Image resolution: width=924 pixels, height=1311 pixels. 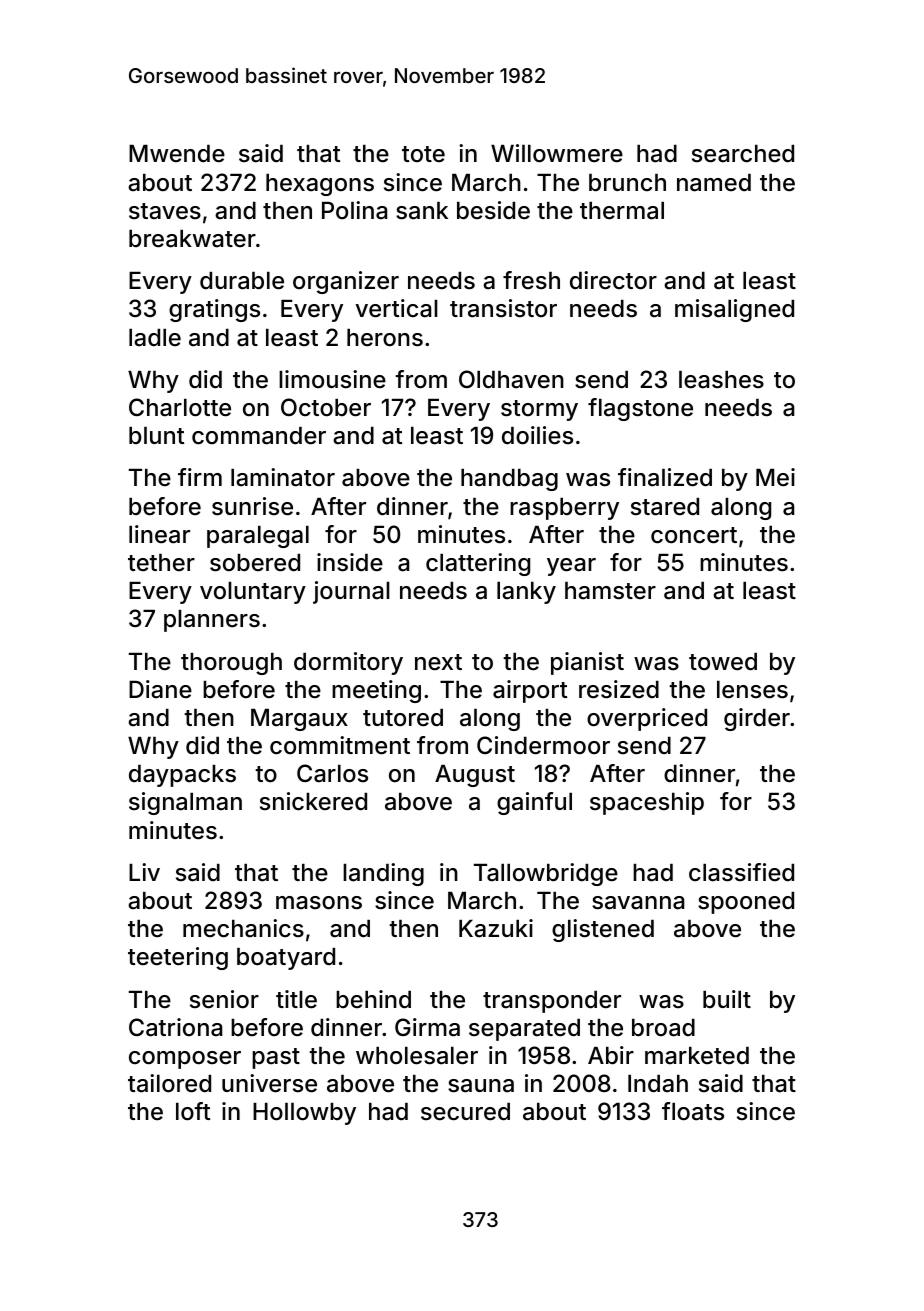 What do you see at coordinates (496, 928) in the page?
I see `Kazuki` at bounding box center [496, 928].
